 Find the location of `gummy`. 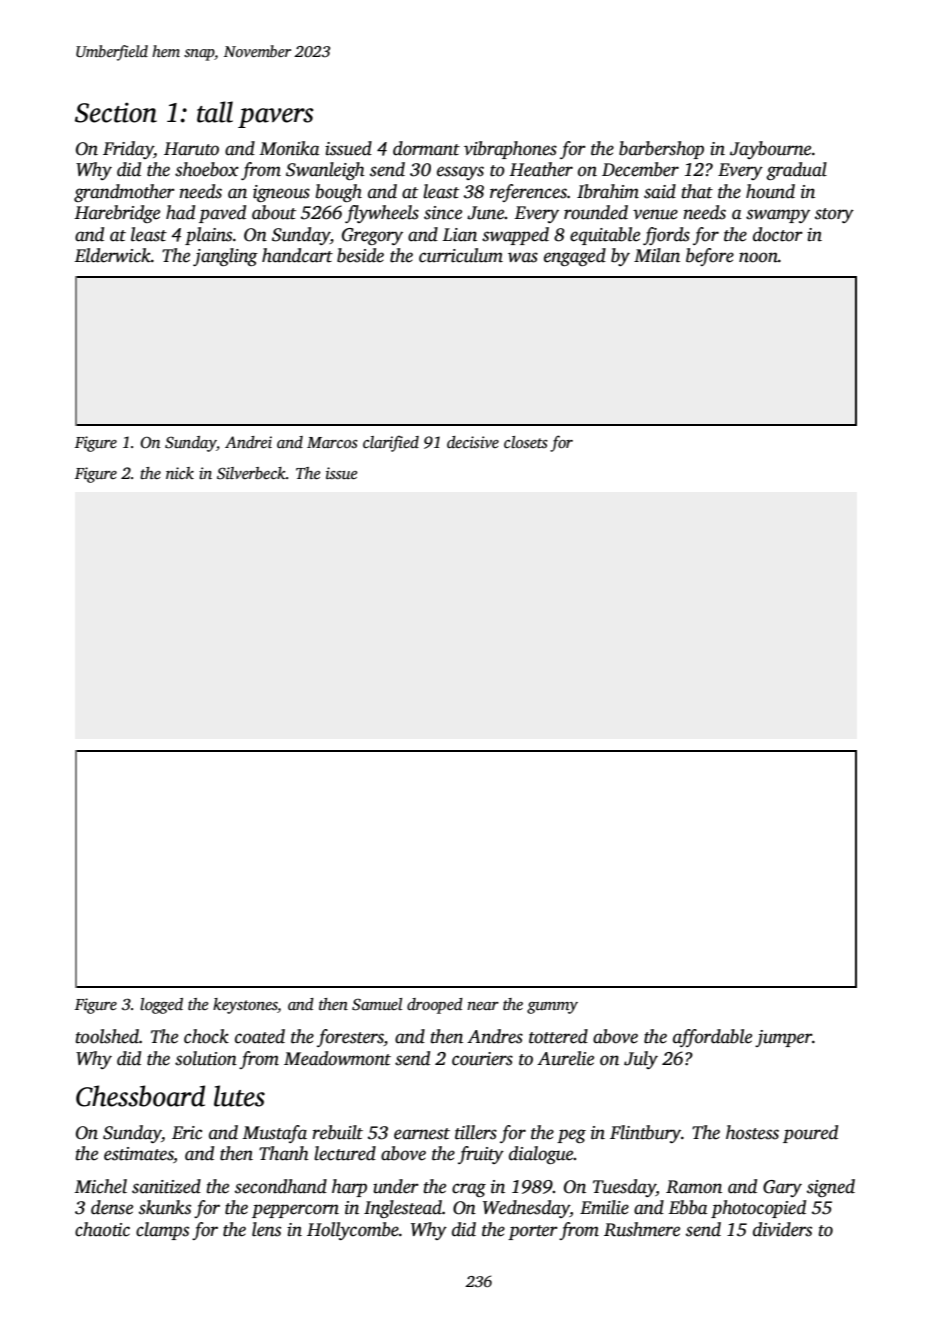

gummy is located at coordinates (552, 1008).
